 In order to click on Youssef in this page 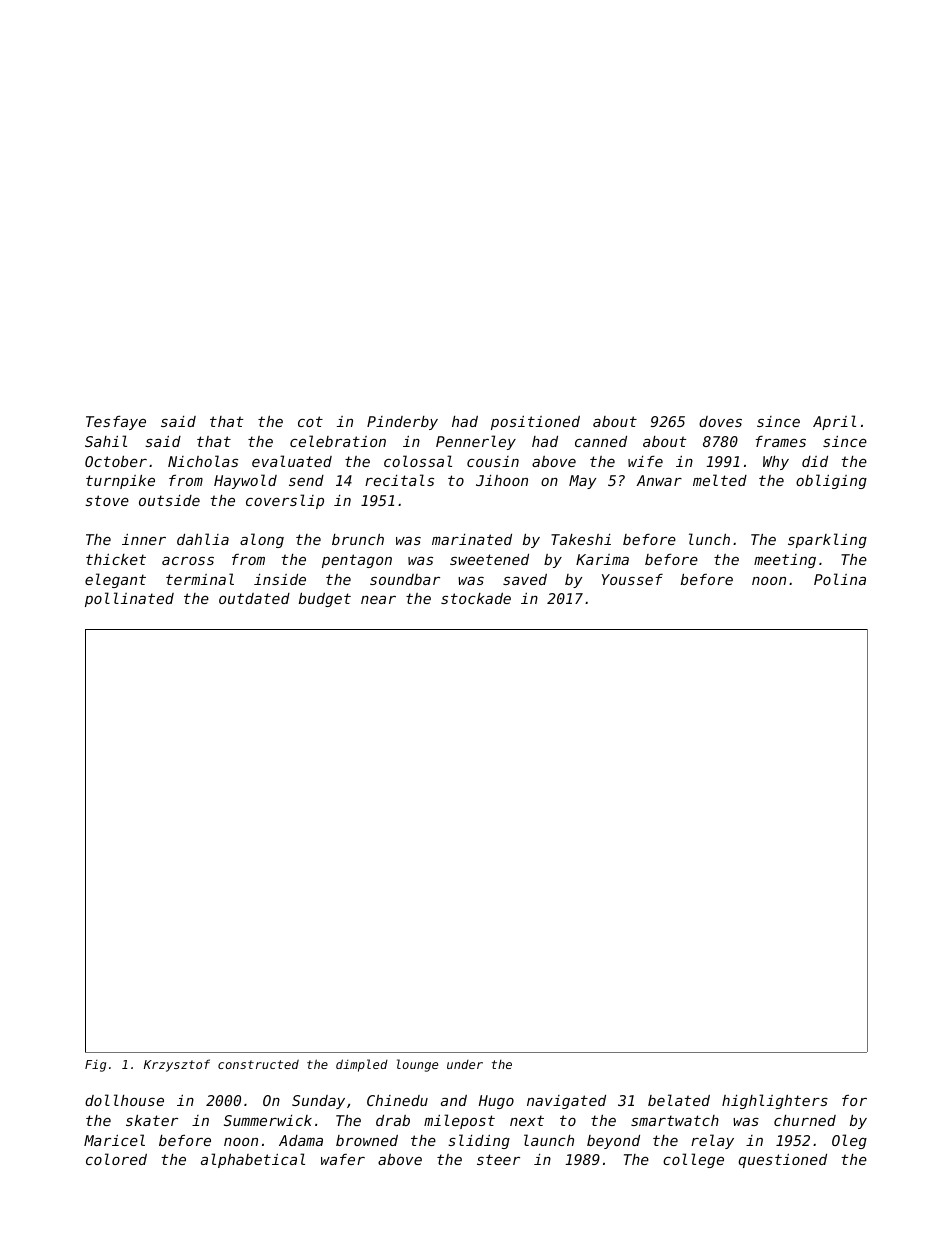, I will do `click(632, 579)`.
